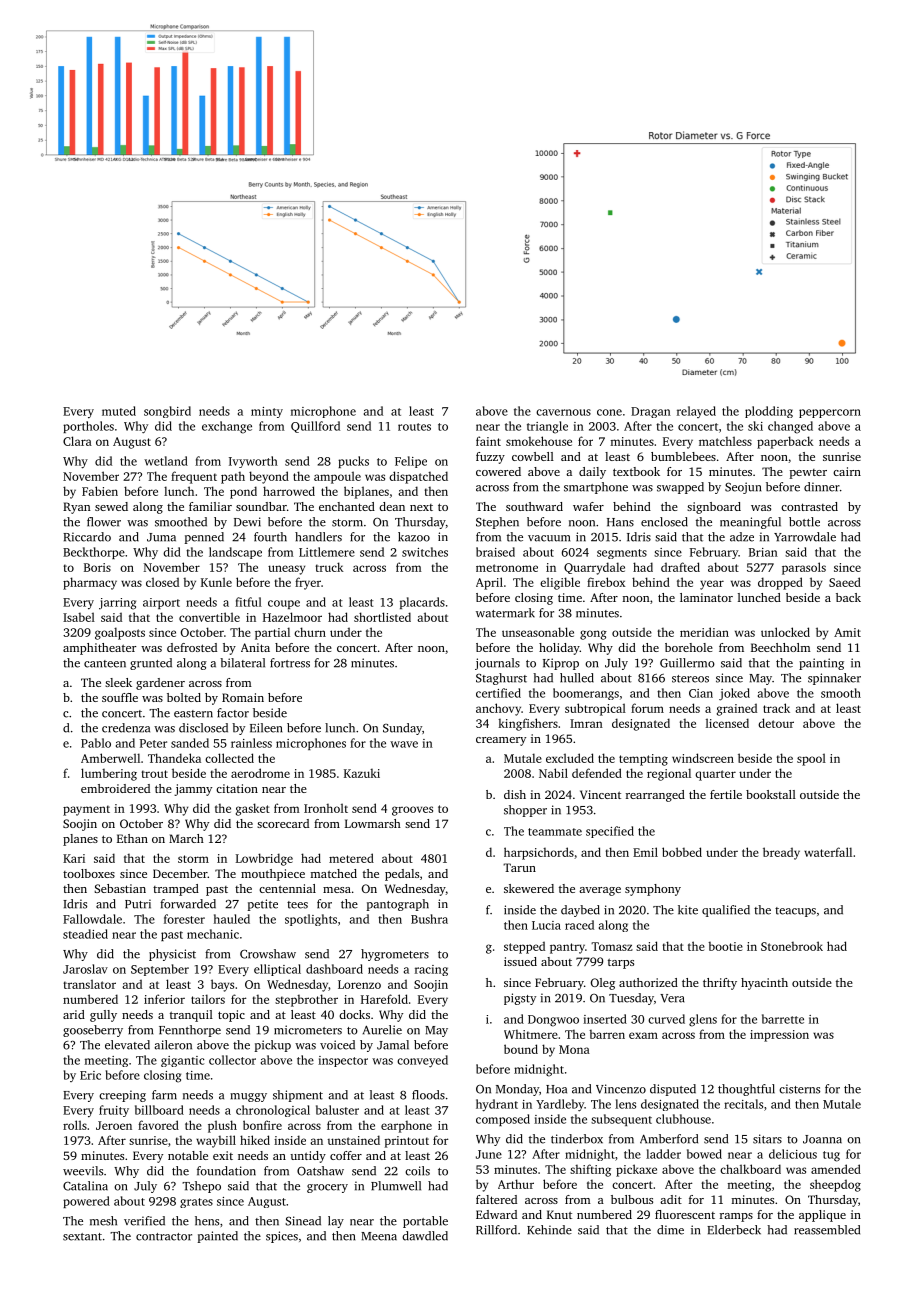  I want to click on placards, so click(422, 603).
